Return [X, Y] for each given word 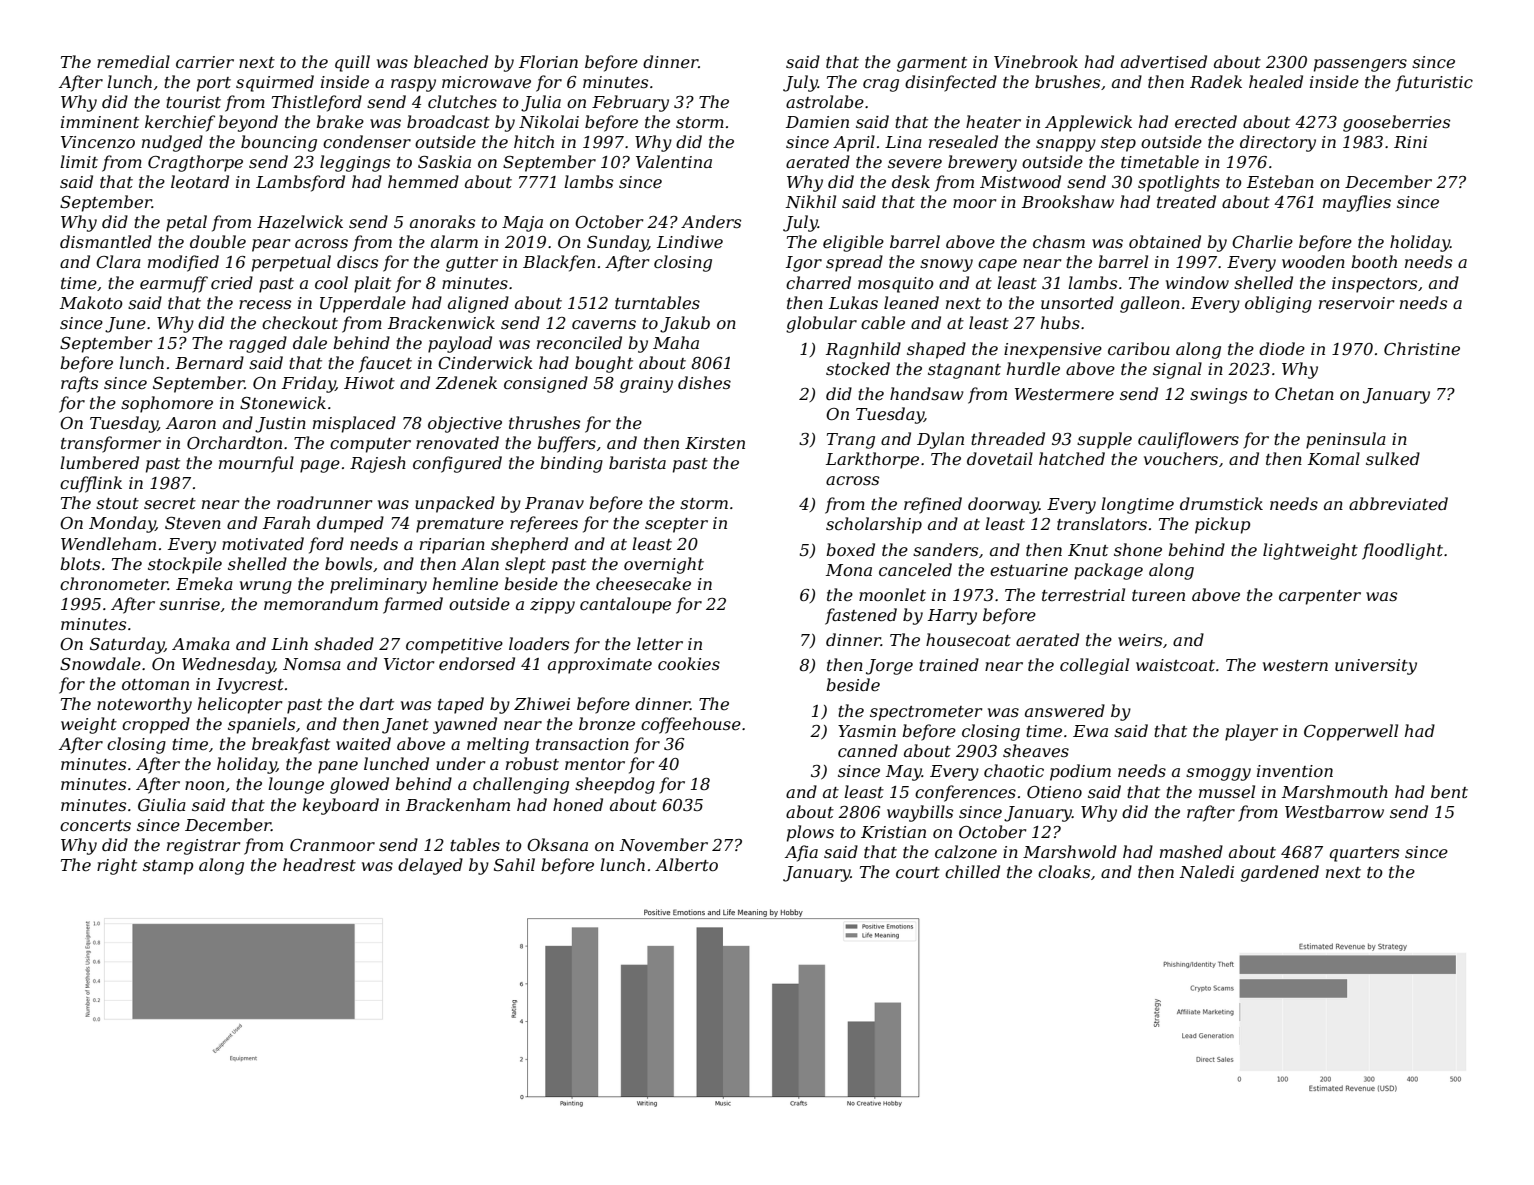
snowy [946, 265]
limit [79, 161]
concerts [95, 825]
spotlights [1179, 183]
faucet [385, 364]
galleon [1150, 304]
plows [810, 833]
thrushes [544, 422]
